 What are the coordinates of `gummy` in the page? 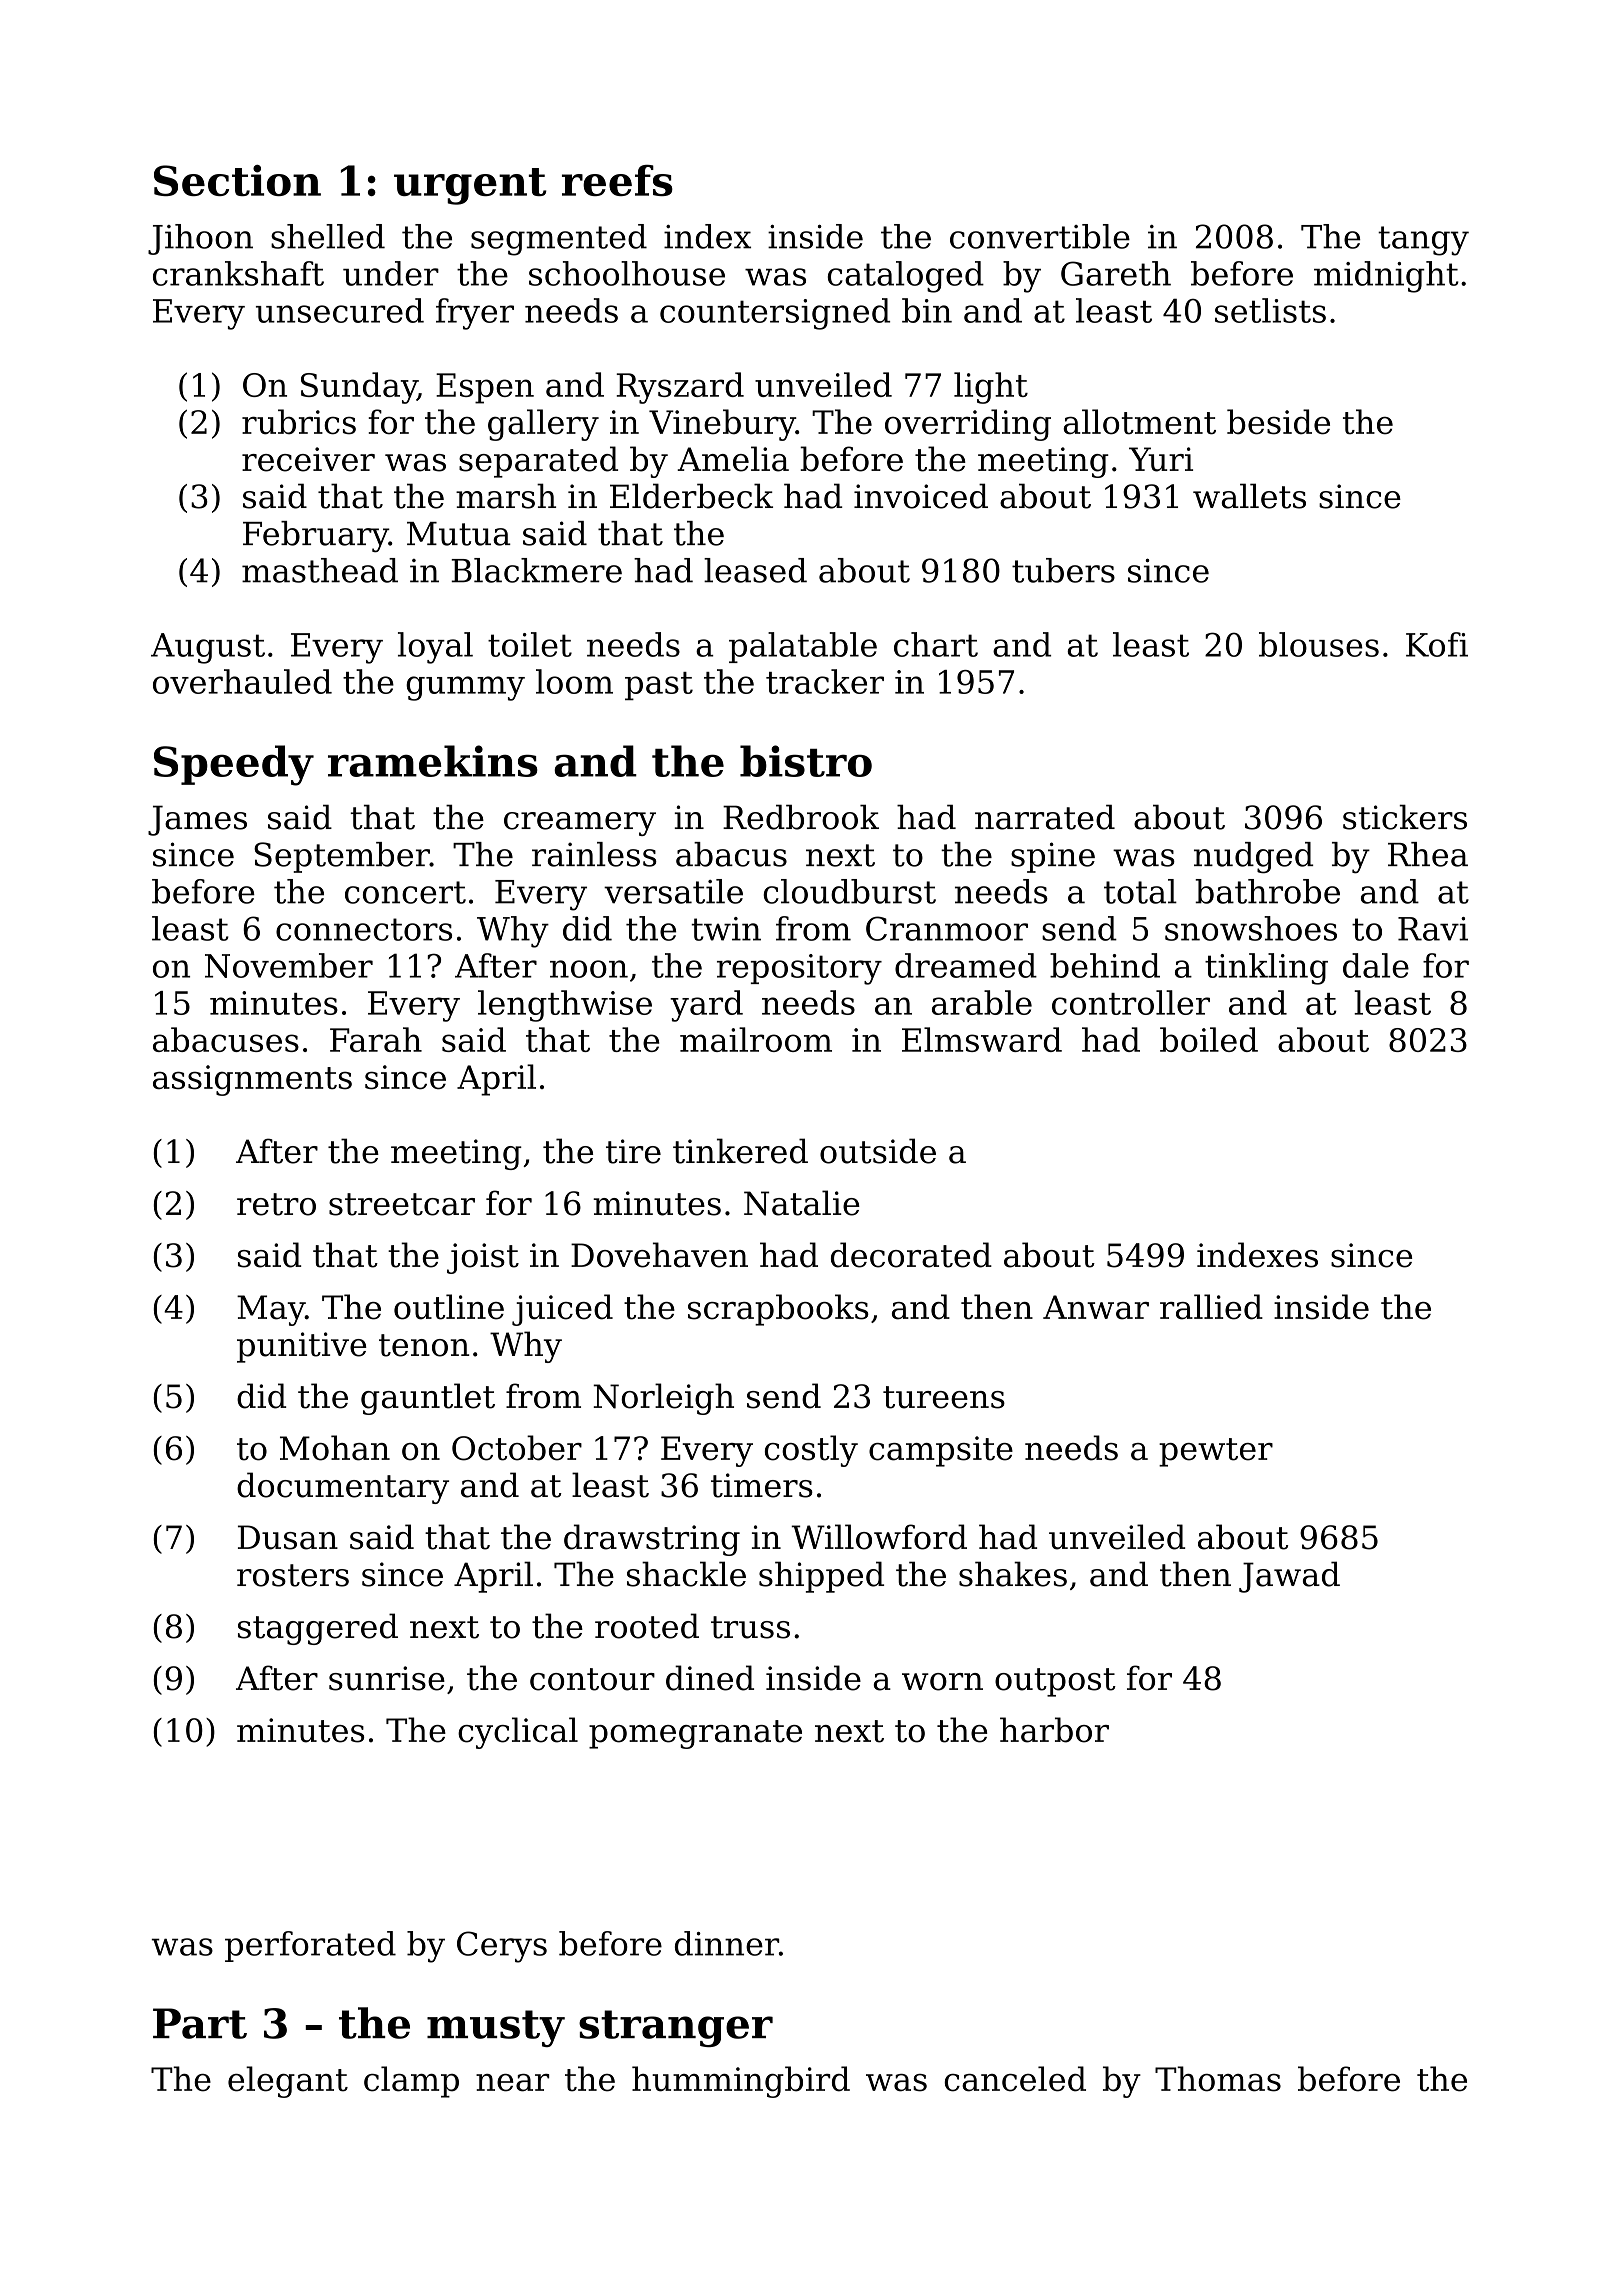 It's located at (465, 688).
